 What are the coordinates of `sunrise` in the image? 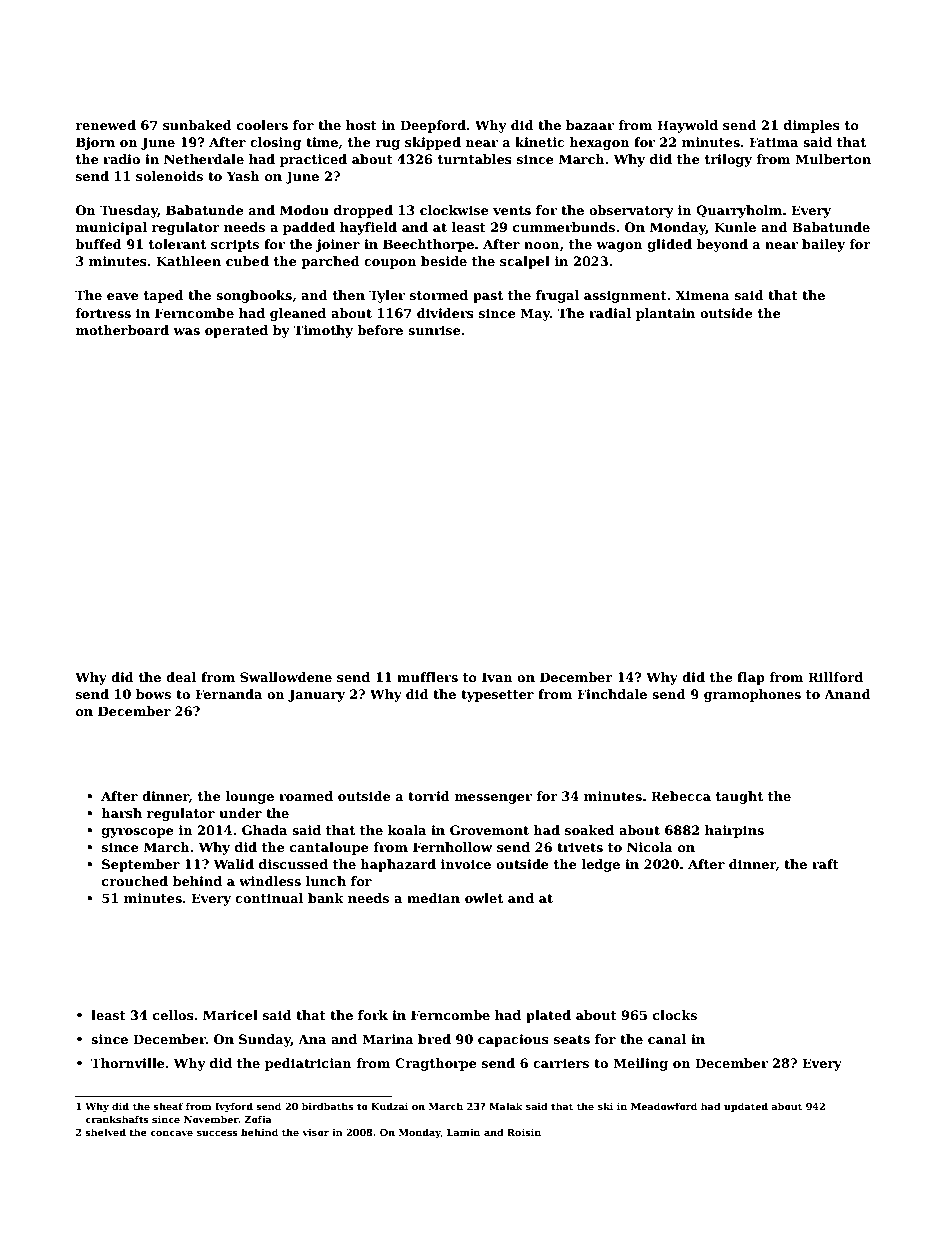 It's located at (434, 330).
